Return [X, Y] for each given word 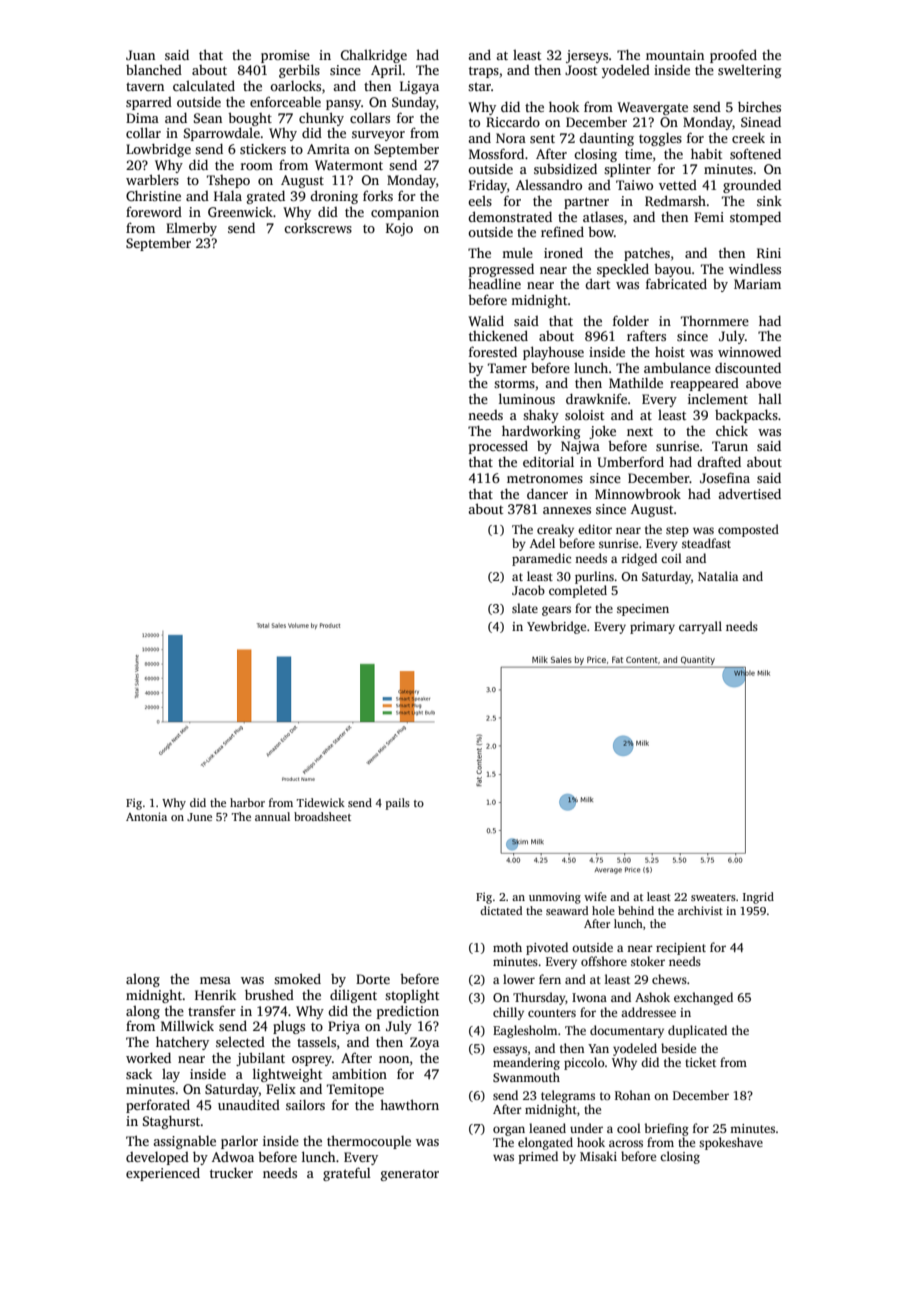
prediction [408, 1012]
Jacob [528, 590]
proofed [733, 56]
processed [498, 447]
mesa [215, 980]
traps [484, 72]
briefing [667, 1129]
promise [285, 56]
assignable [184, 1142]
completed [578, 591]
